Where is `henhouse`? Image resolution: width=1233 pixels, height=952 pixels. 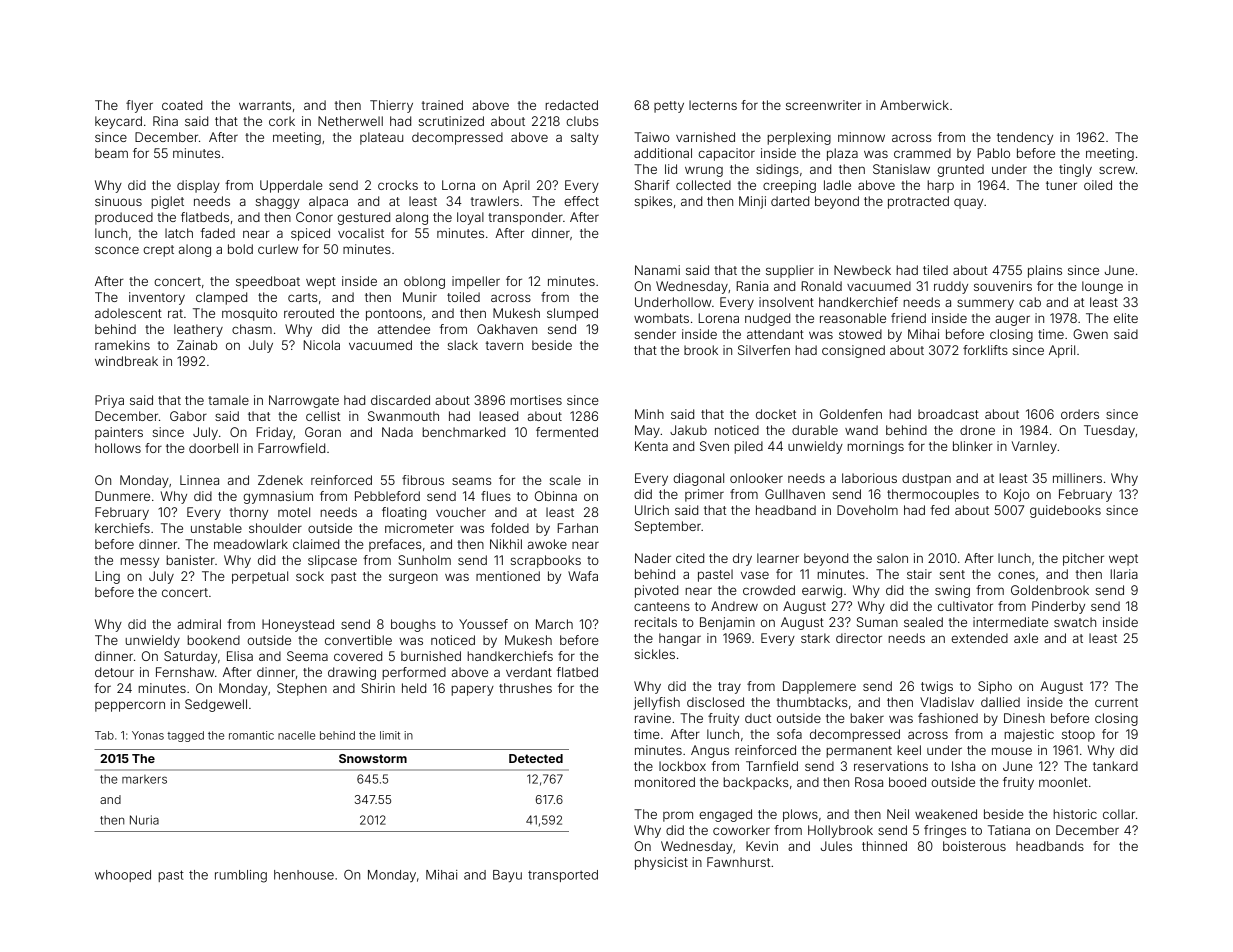 henhouse is located at coordinates (304, 875).
